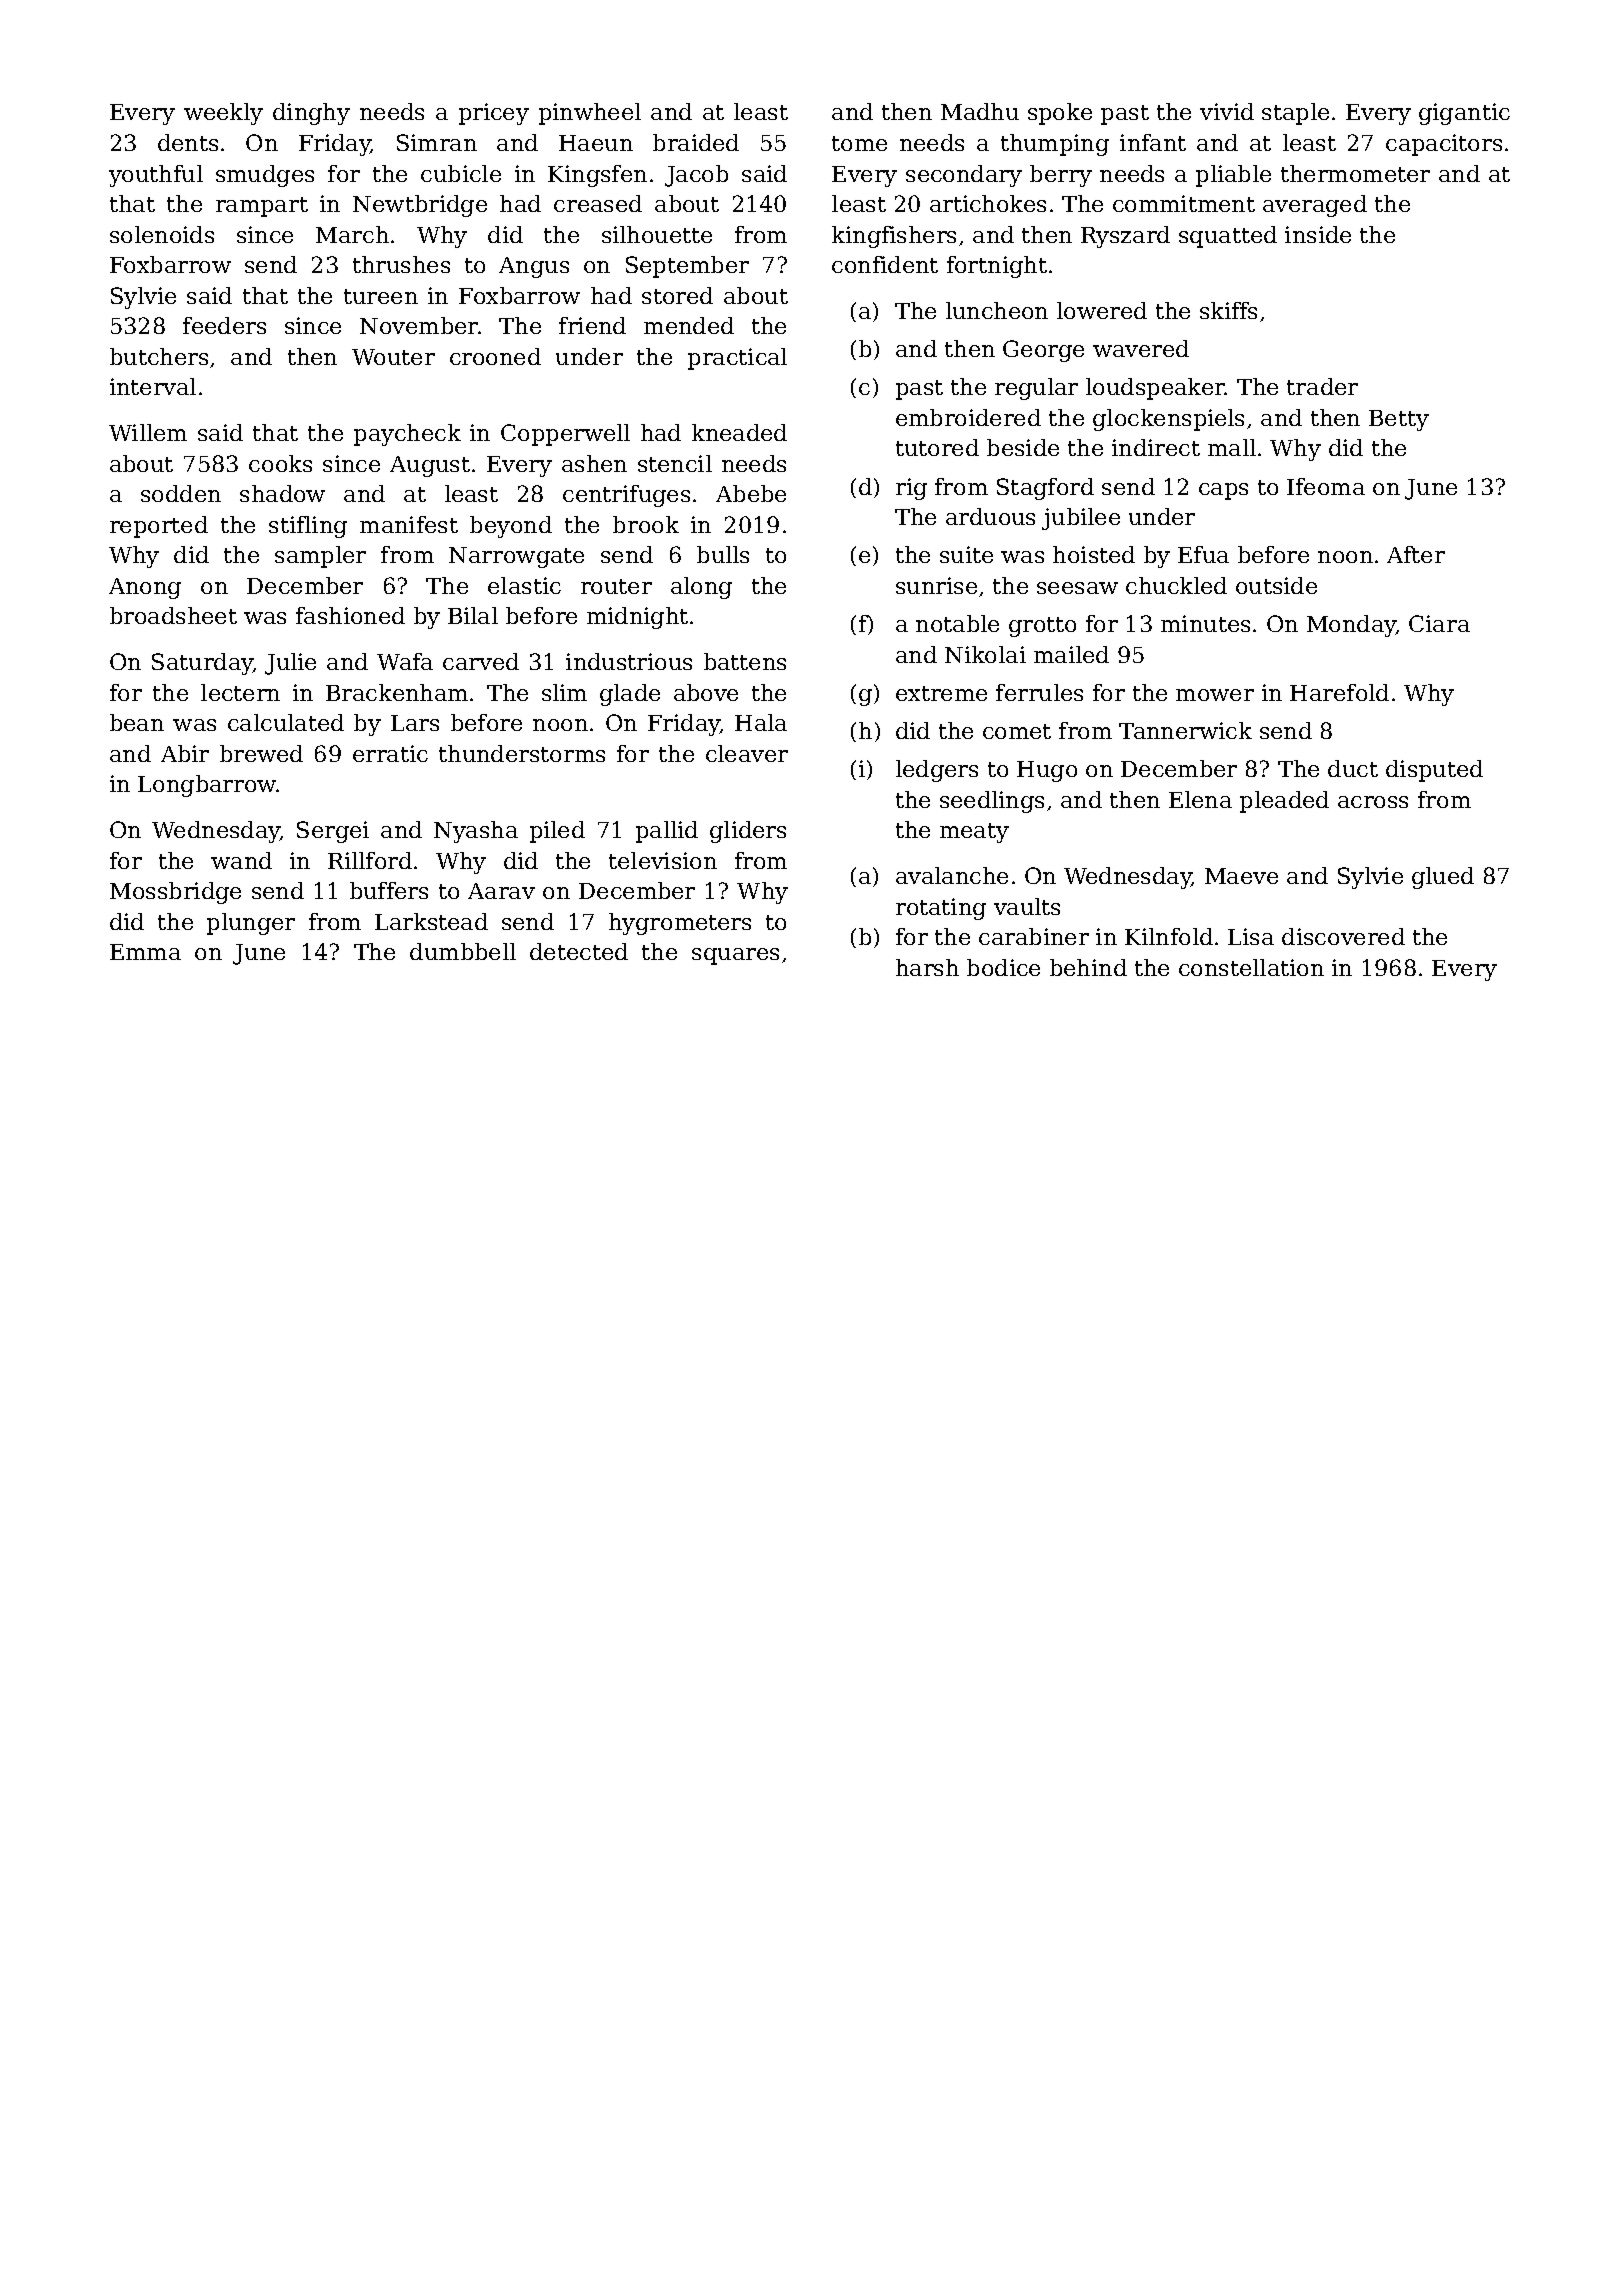 Image resolution: width=1620 pixels, height=2292 pixels. What do you see at coordinates (564, 692) in the screenshot?
I see `slim` at bounding box center [564, 692].
